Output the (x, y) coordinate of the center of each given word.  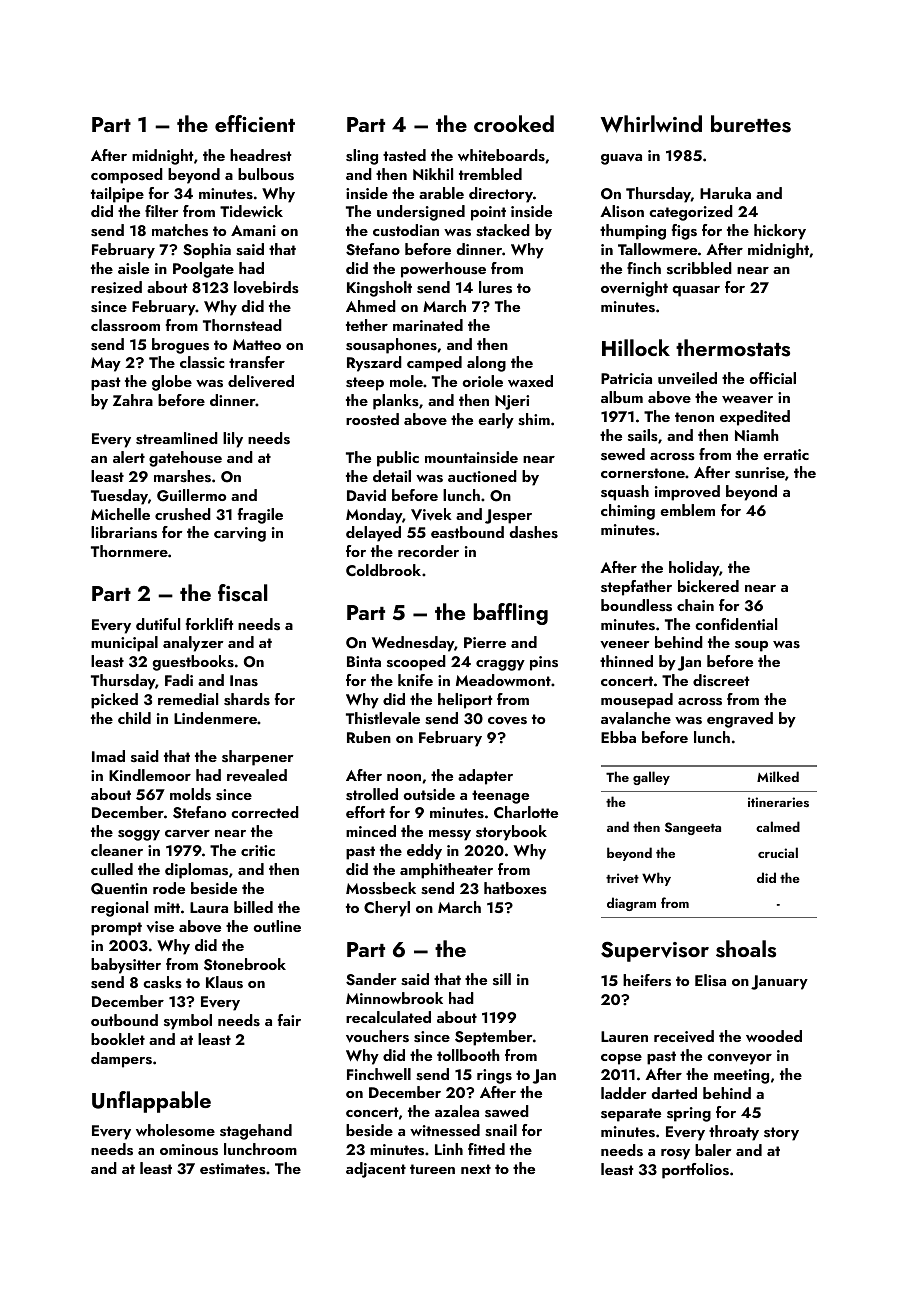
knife (415, 680)
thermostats (733, 348)
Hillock (636, 347)
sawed (507, 1111)
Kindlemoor (150, 775)
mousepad (637, 701)
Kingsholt (379, 289)
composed (127, 176)
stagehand (256, 1132)
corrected (265, 812)
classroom (125, 325)
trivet (622, 878)
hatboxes (515, 888)
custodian (406, 230)
